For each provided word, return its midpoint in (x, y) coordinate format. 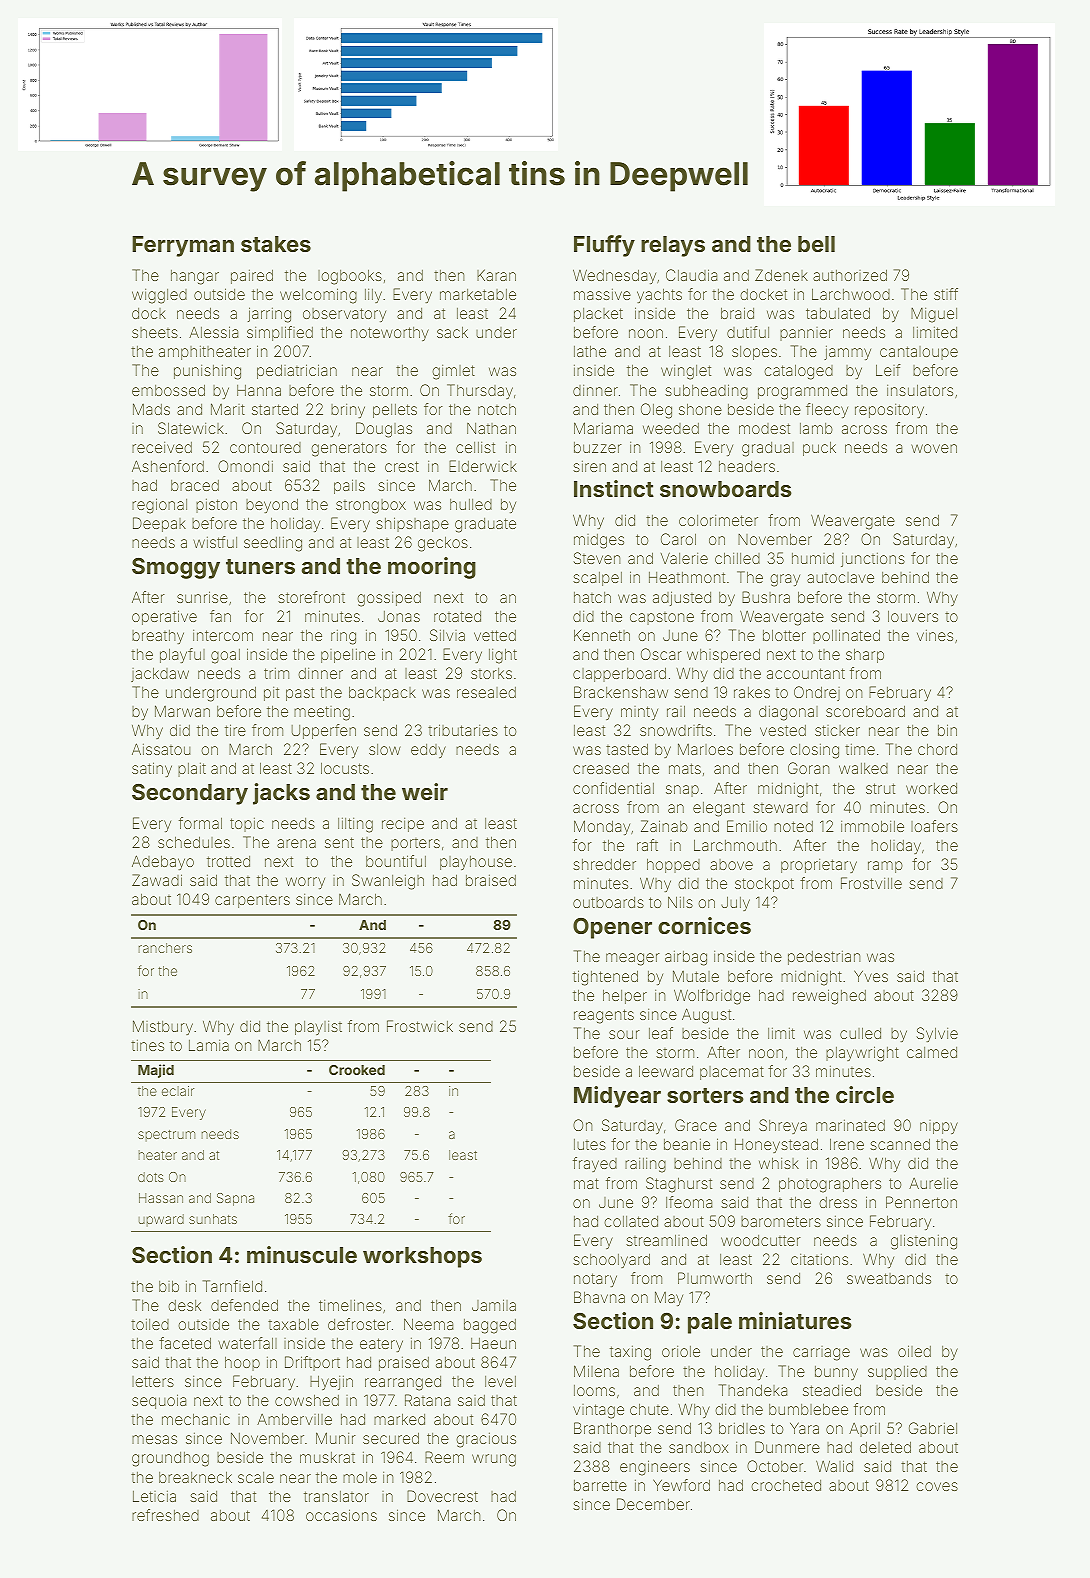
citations (819, 1259)
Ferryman (183, 246)
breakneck (195, 1477)
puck (819, 448)
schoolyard (611, 1260)
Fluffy (604, 246)
